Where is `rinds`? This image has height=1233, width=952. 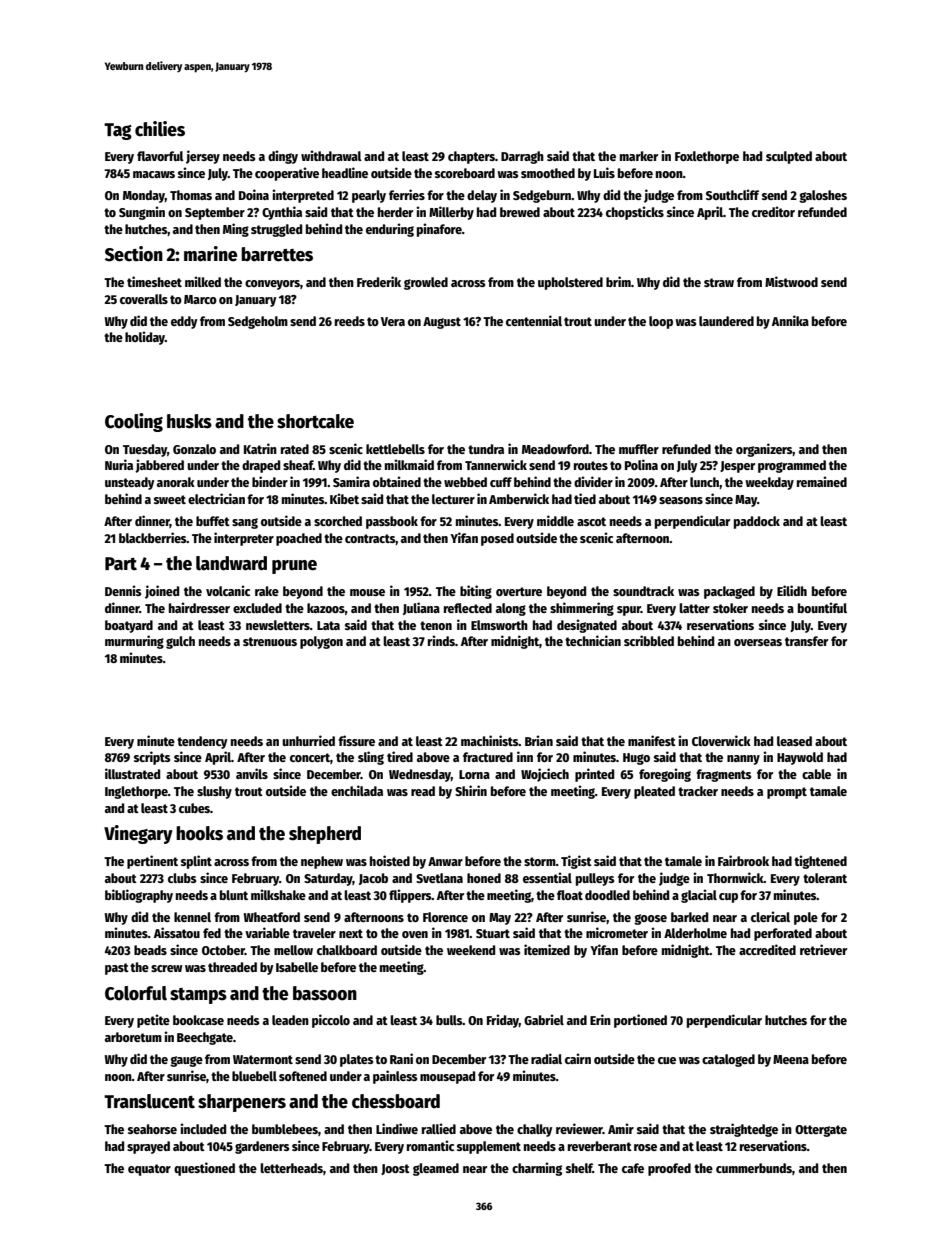
rinds is located at coordinates (441, 640).
